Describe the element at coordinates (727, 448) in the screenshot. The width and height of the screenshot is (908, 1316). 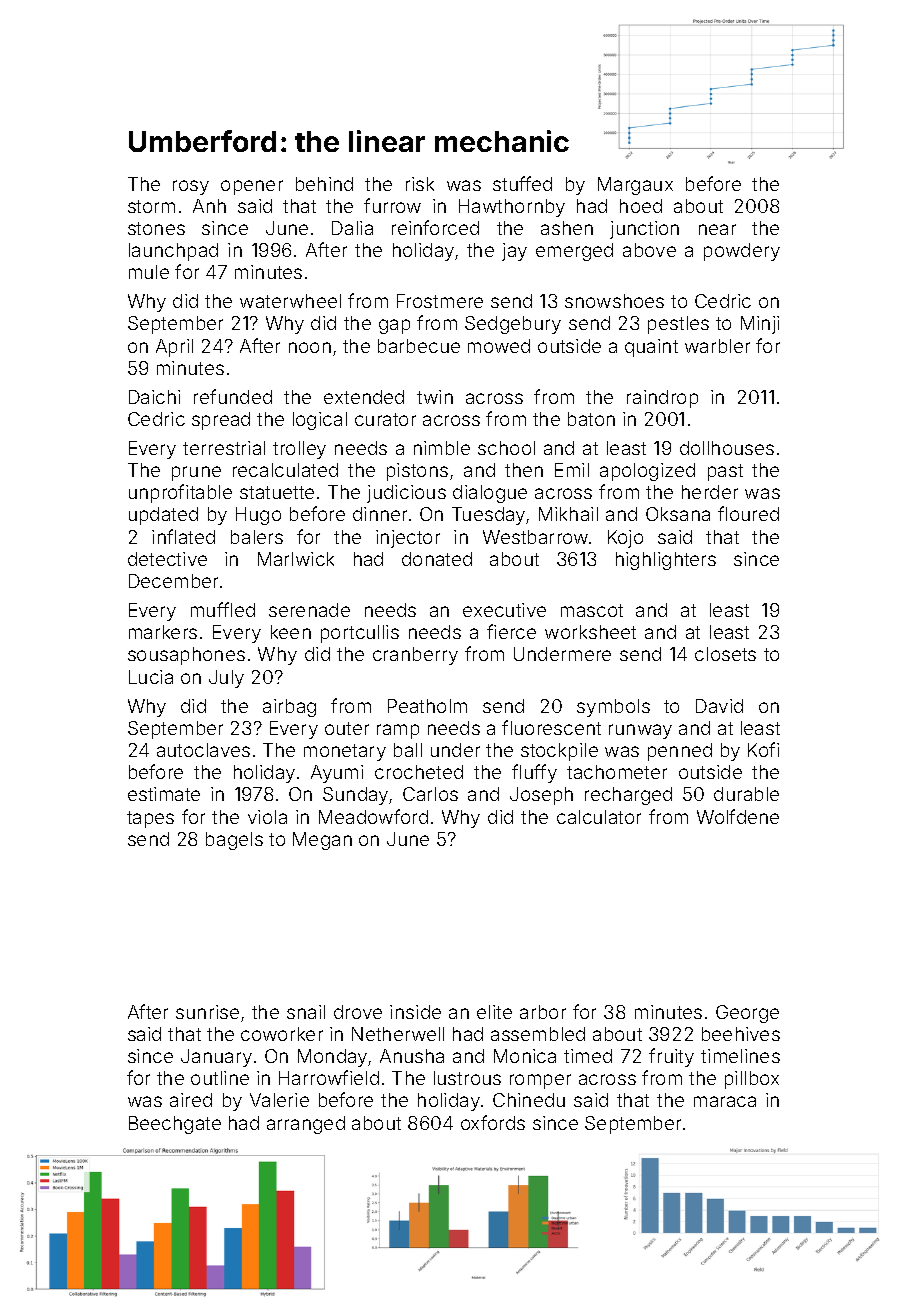
I see `dollhouses` at that location.
